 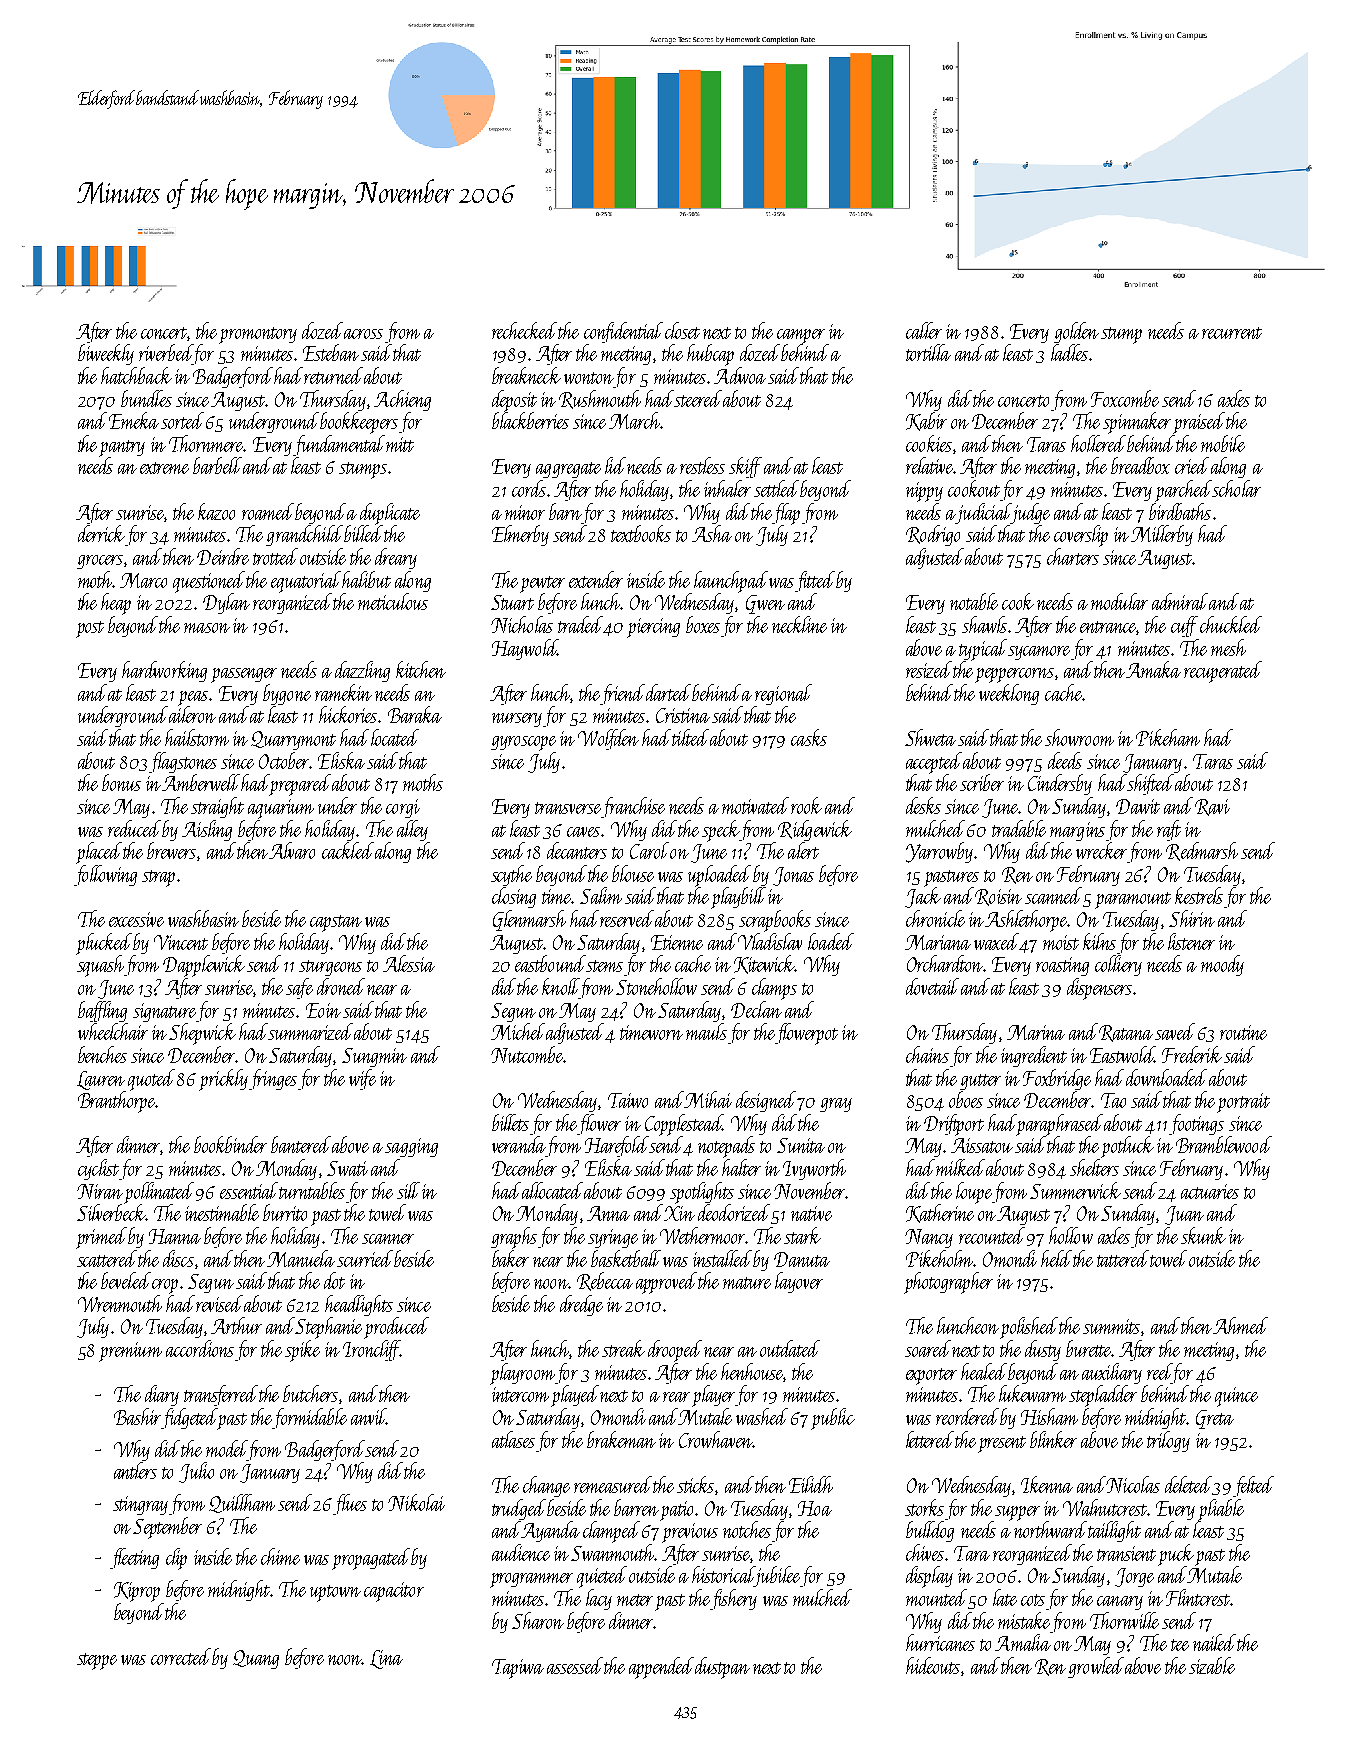 What do you see at coordinates (409, 963) in the screenshot?
I see `Alessia` at bounding box center [409, 963].
